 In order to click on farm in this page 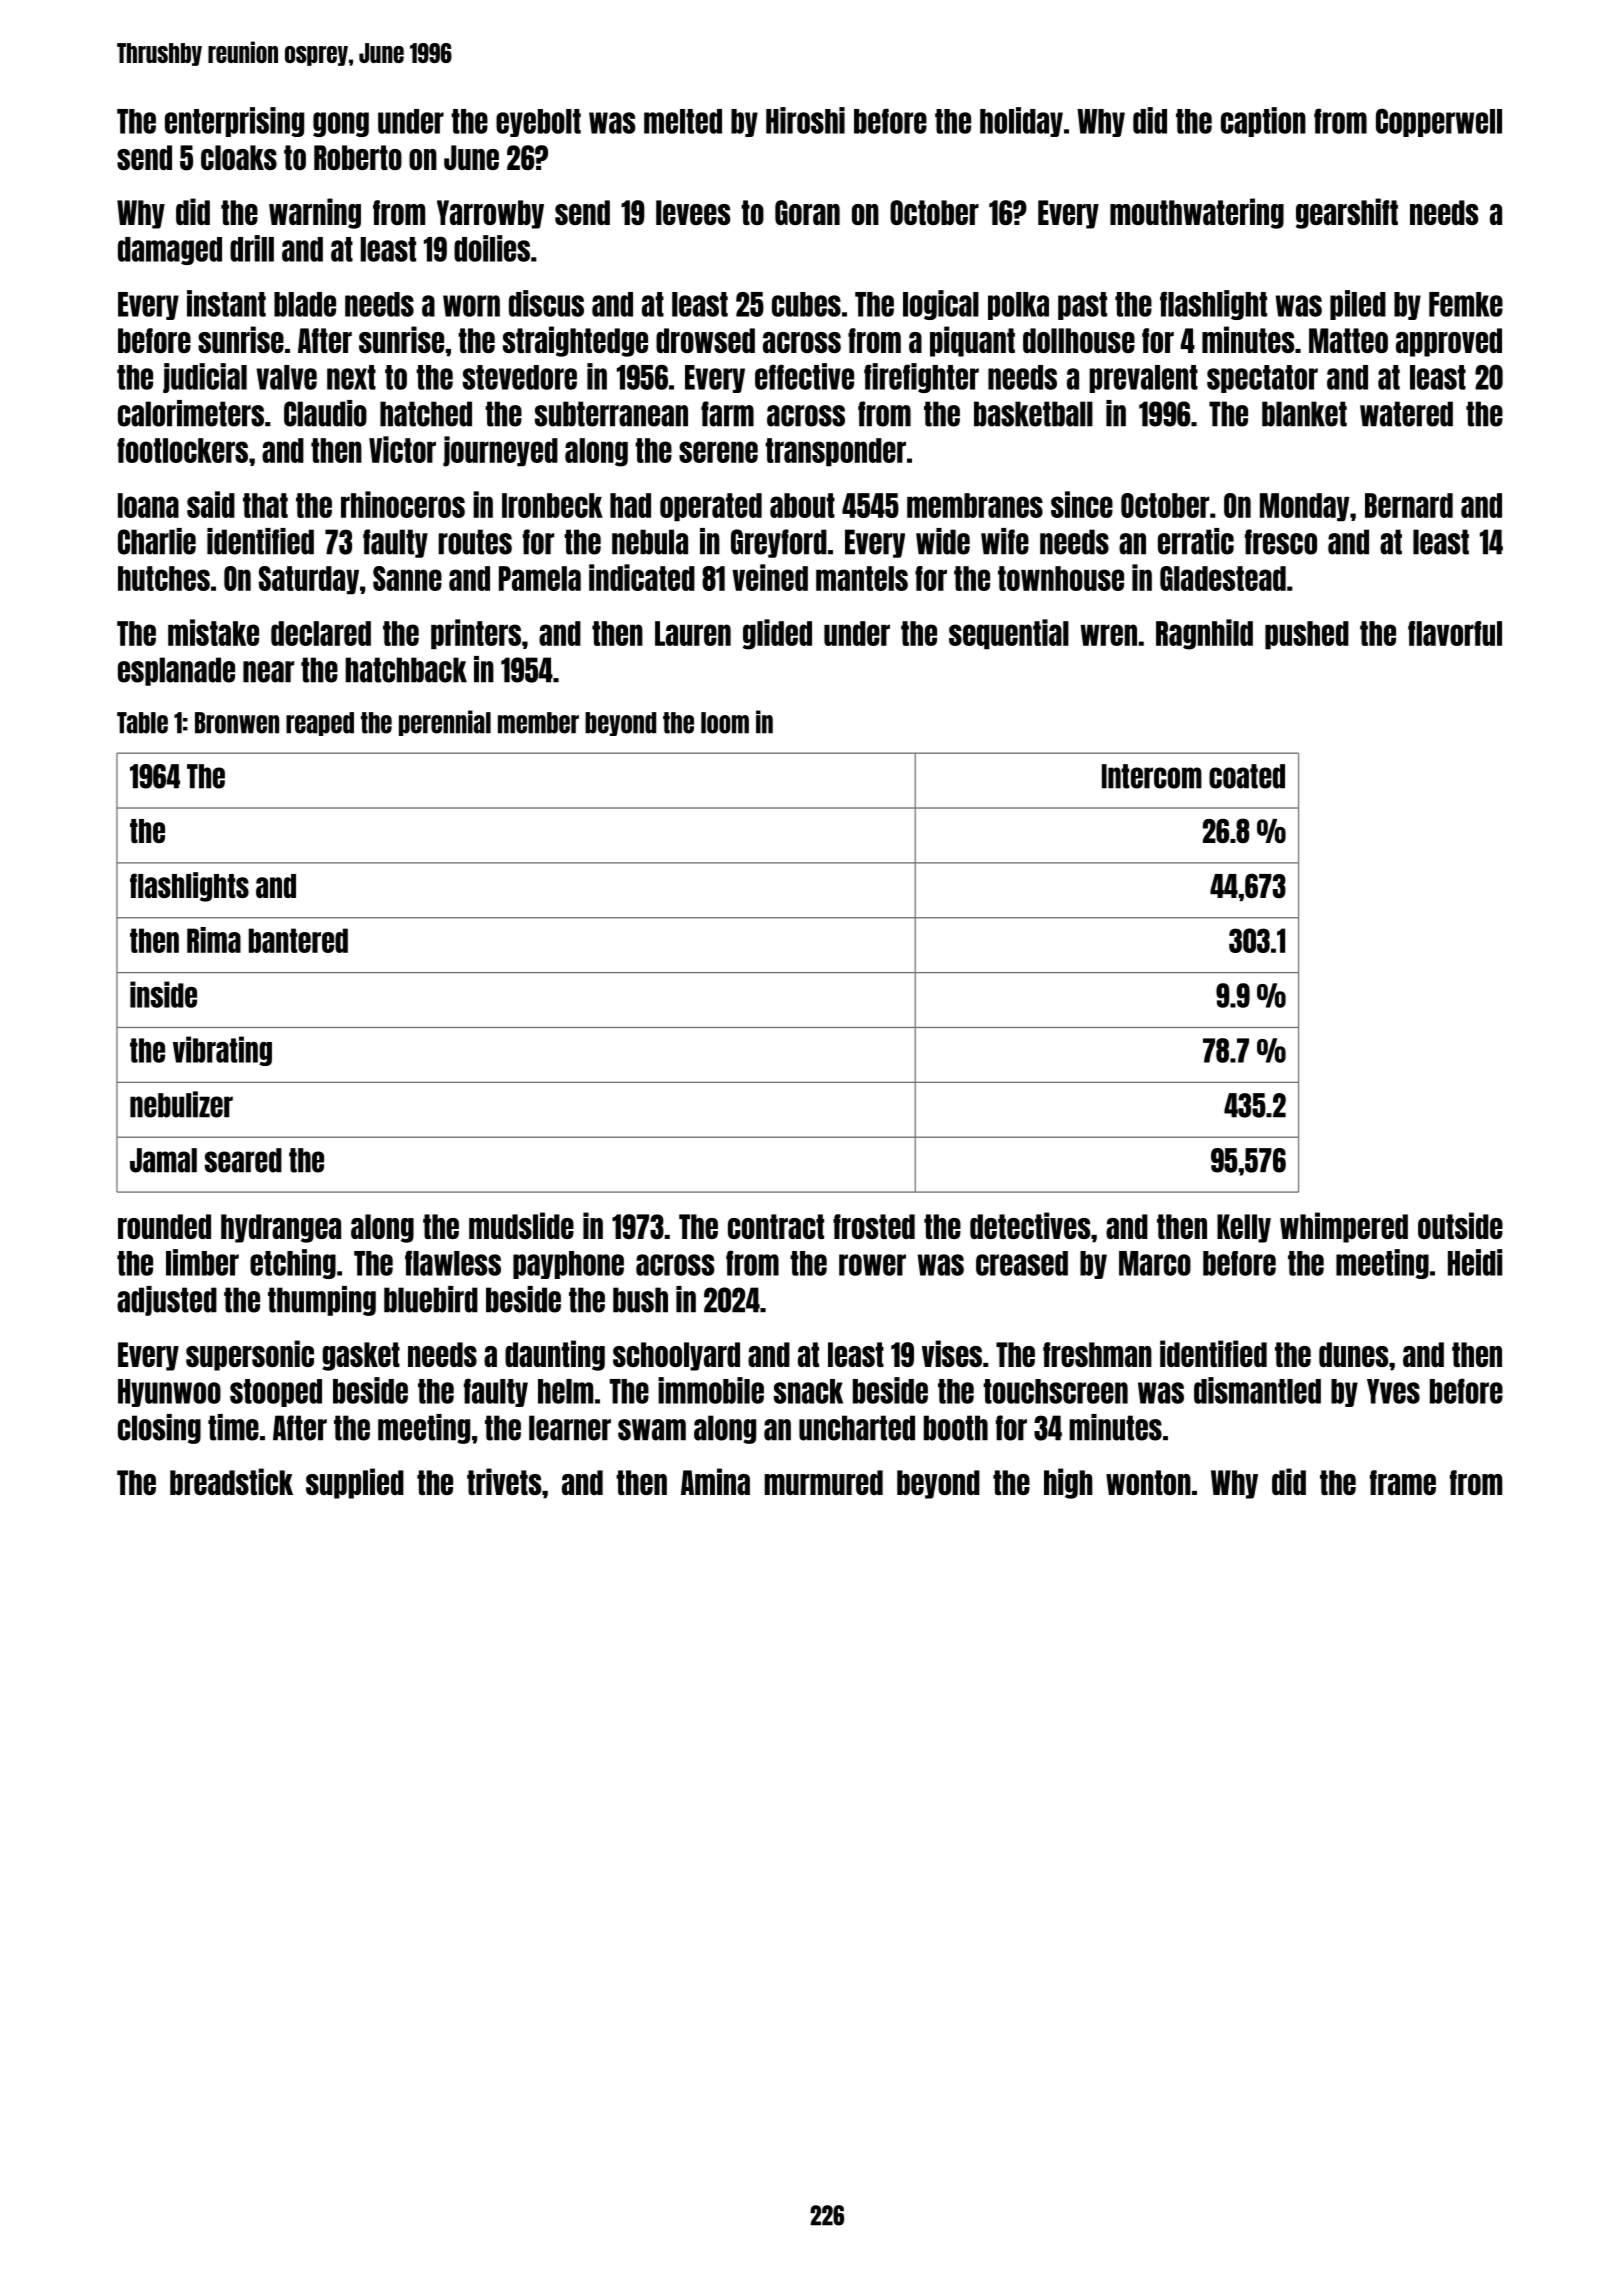, I will do `click(727, 414)`.
